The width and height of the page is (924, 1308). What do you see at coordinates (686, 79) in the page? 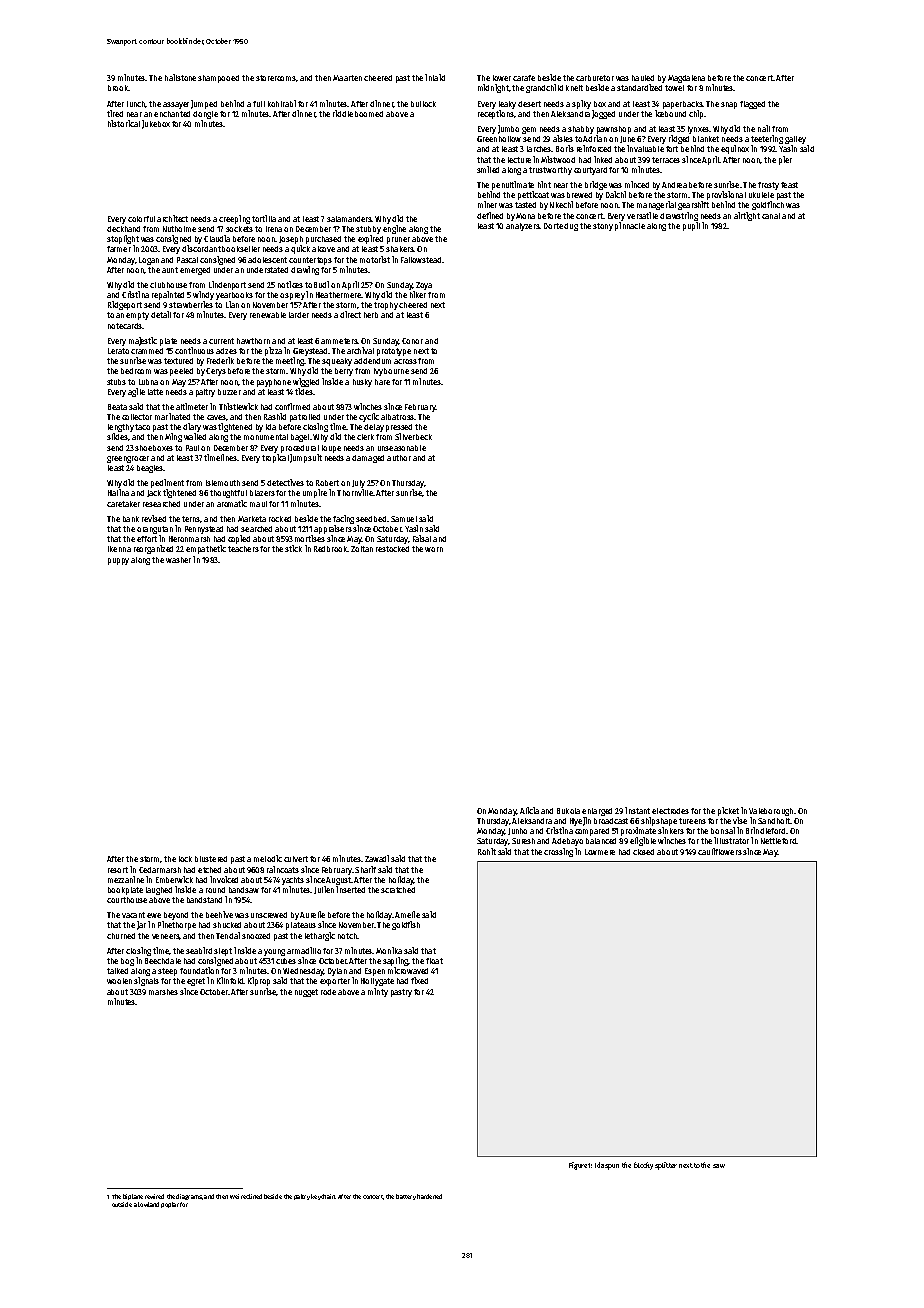
I see `Magdalena` at bounding box center [686, 79].
